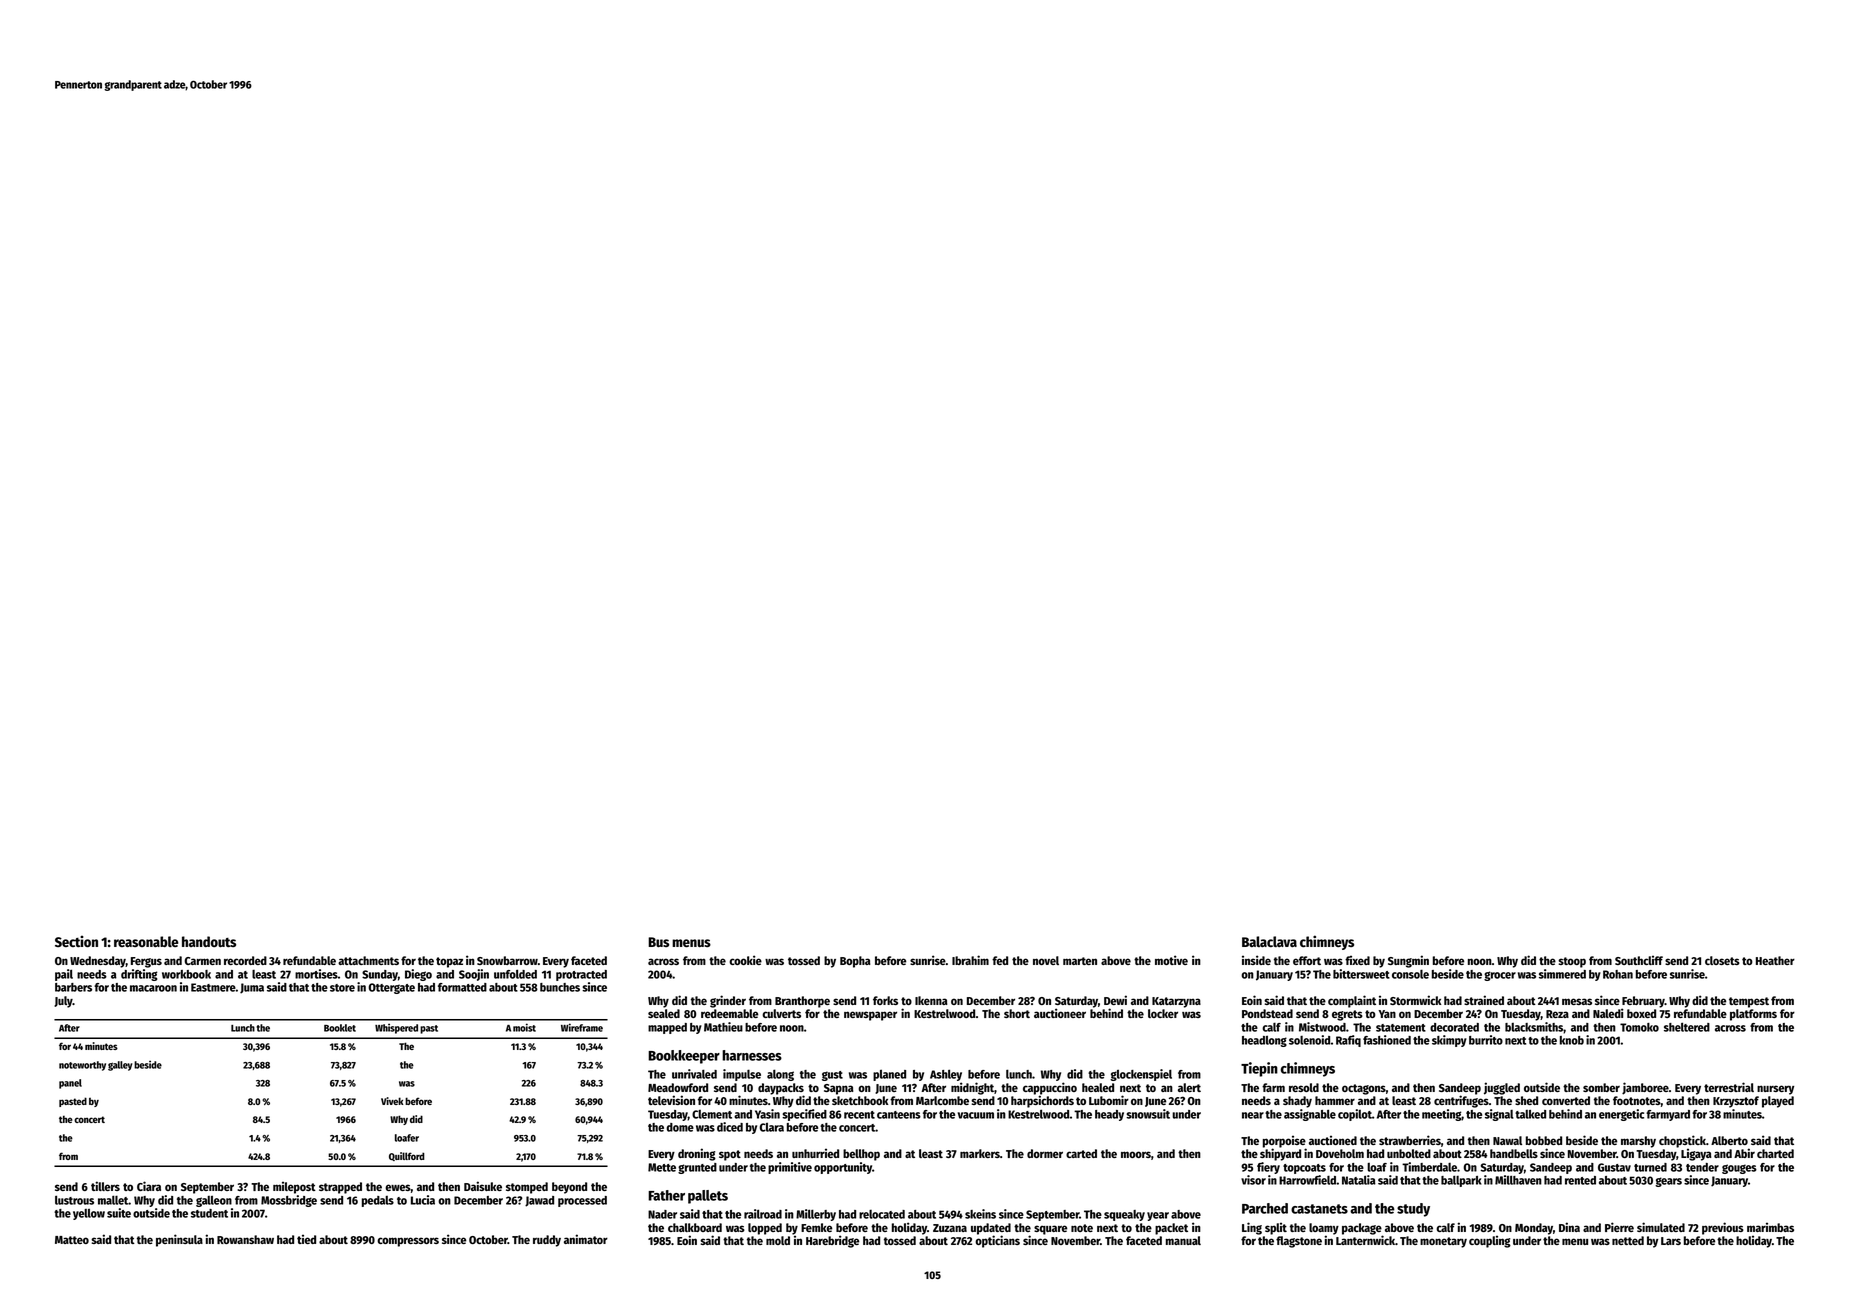 Image resolution: width=1849 pixels, height=1307 pixels. What do you see at coordinates (1687, 1027) in the screenshot?
I see `sheltered` at bounding box center [1687, 1027].
